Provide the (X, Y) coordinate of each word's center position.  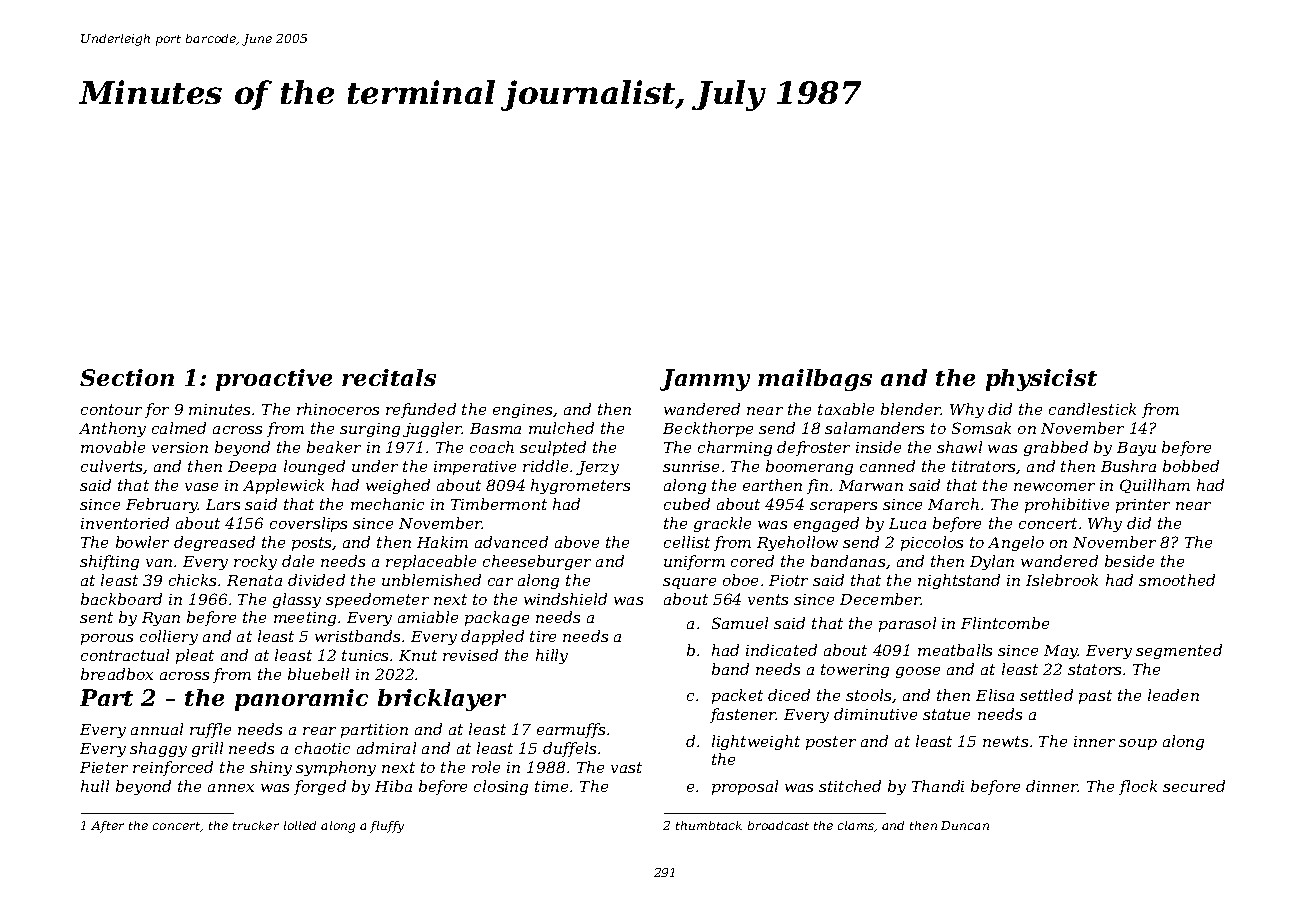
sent (96, 617)
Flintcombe (1005, 623)
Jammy (705, 380)
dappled (492, 637)
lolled (300, 825)
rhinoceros (338, 409)
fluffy (387, 827)
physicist (1041, 380)
